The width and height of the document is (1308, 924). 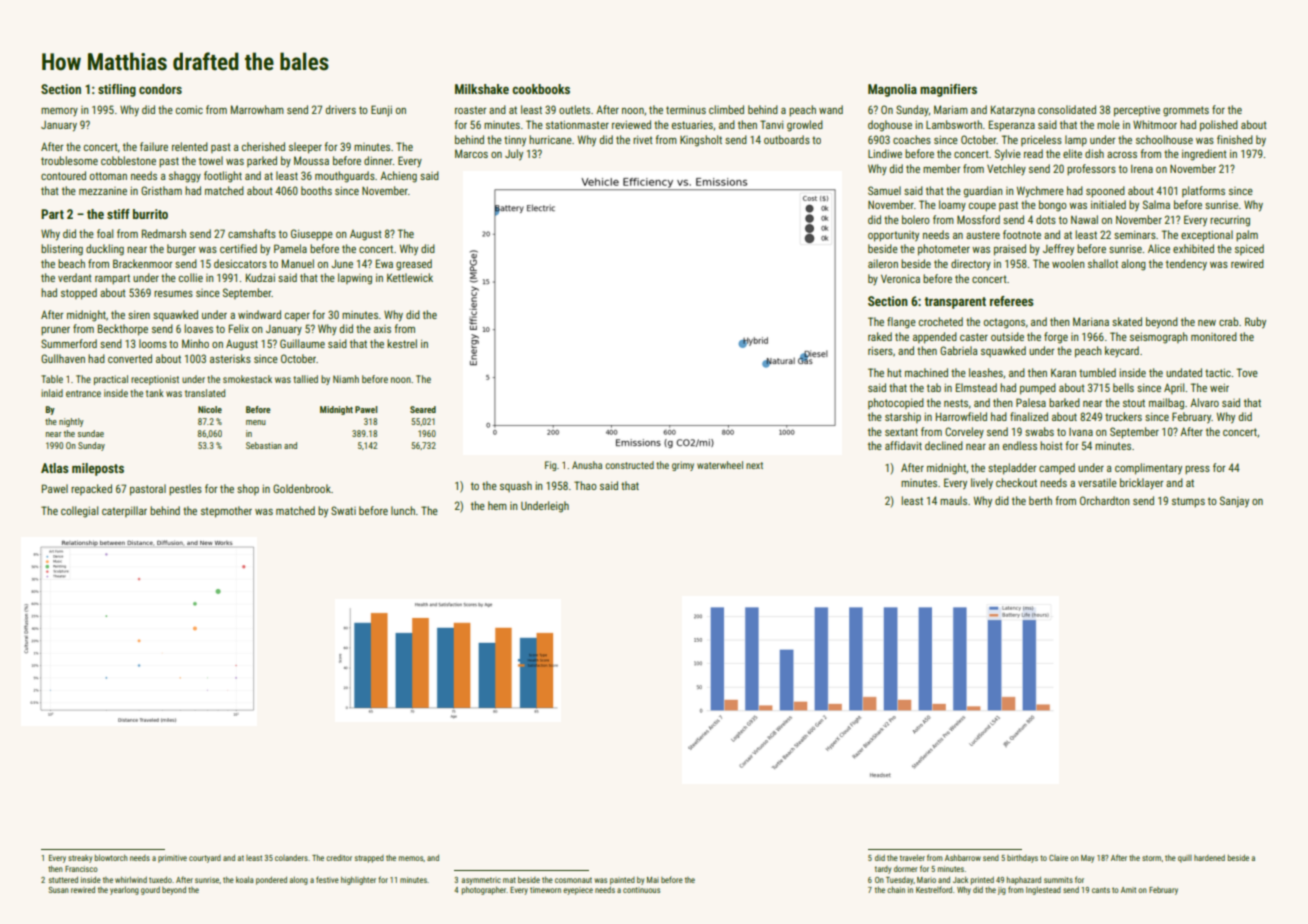 I want to click on condors, so click(x=160, y=89).
